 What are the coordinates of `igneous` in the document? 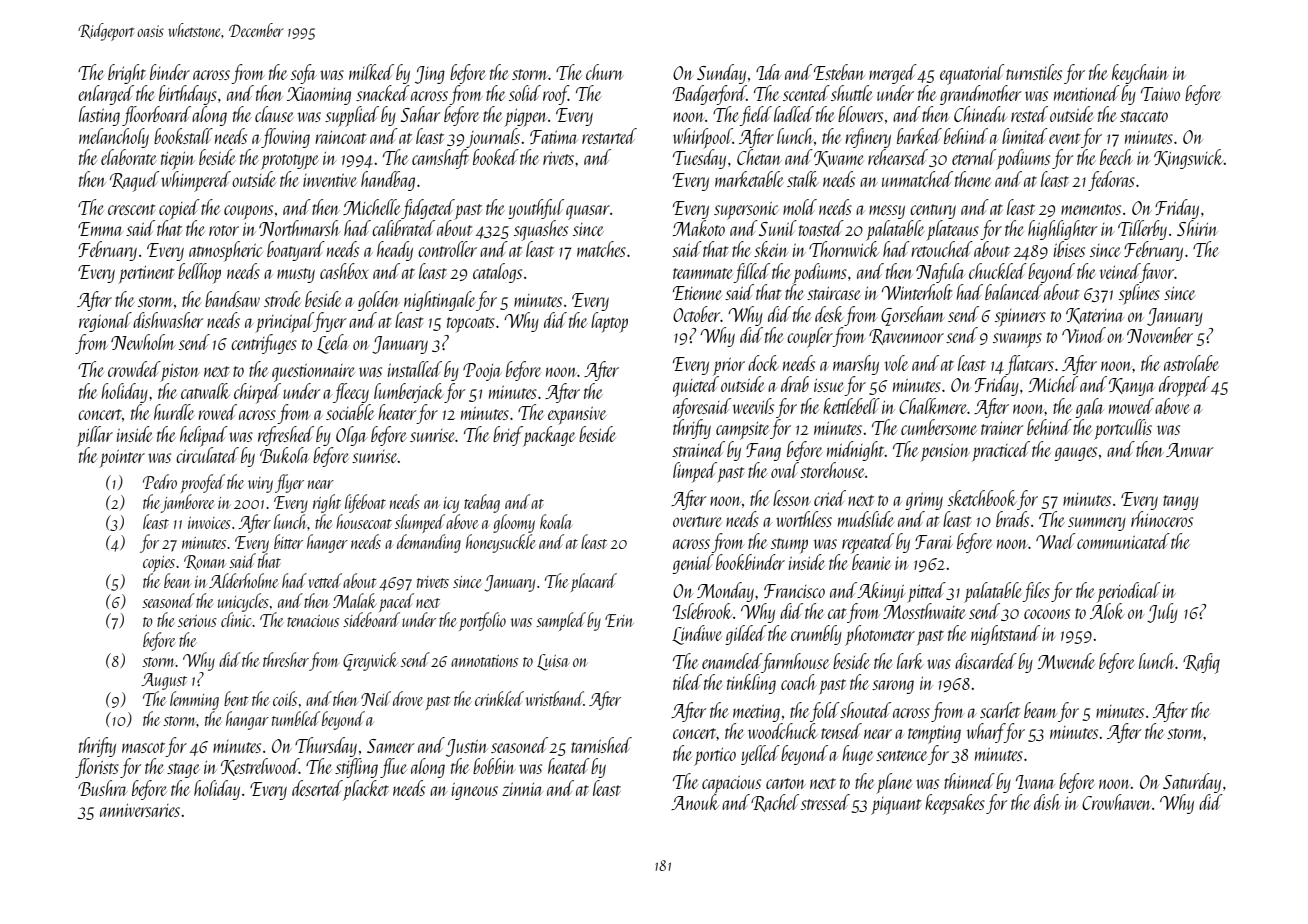 It's located at (475, 791).
